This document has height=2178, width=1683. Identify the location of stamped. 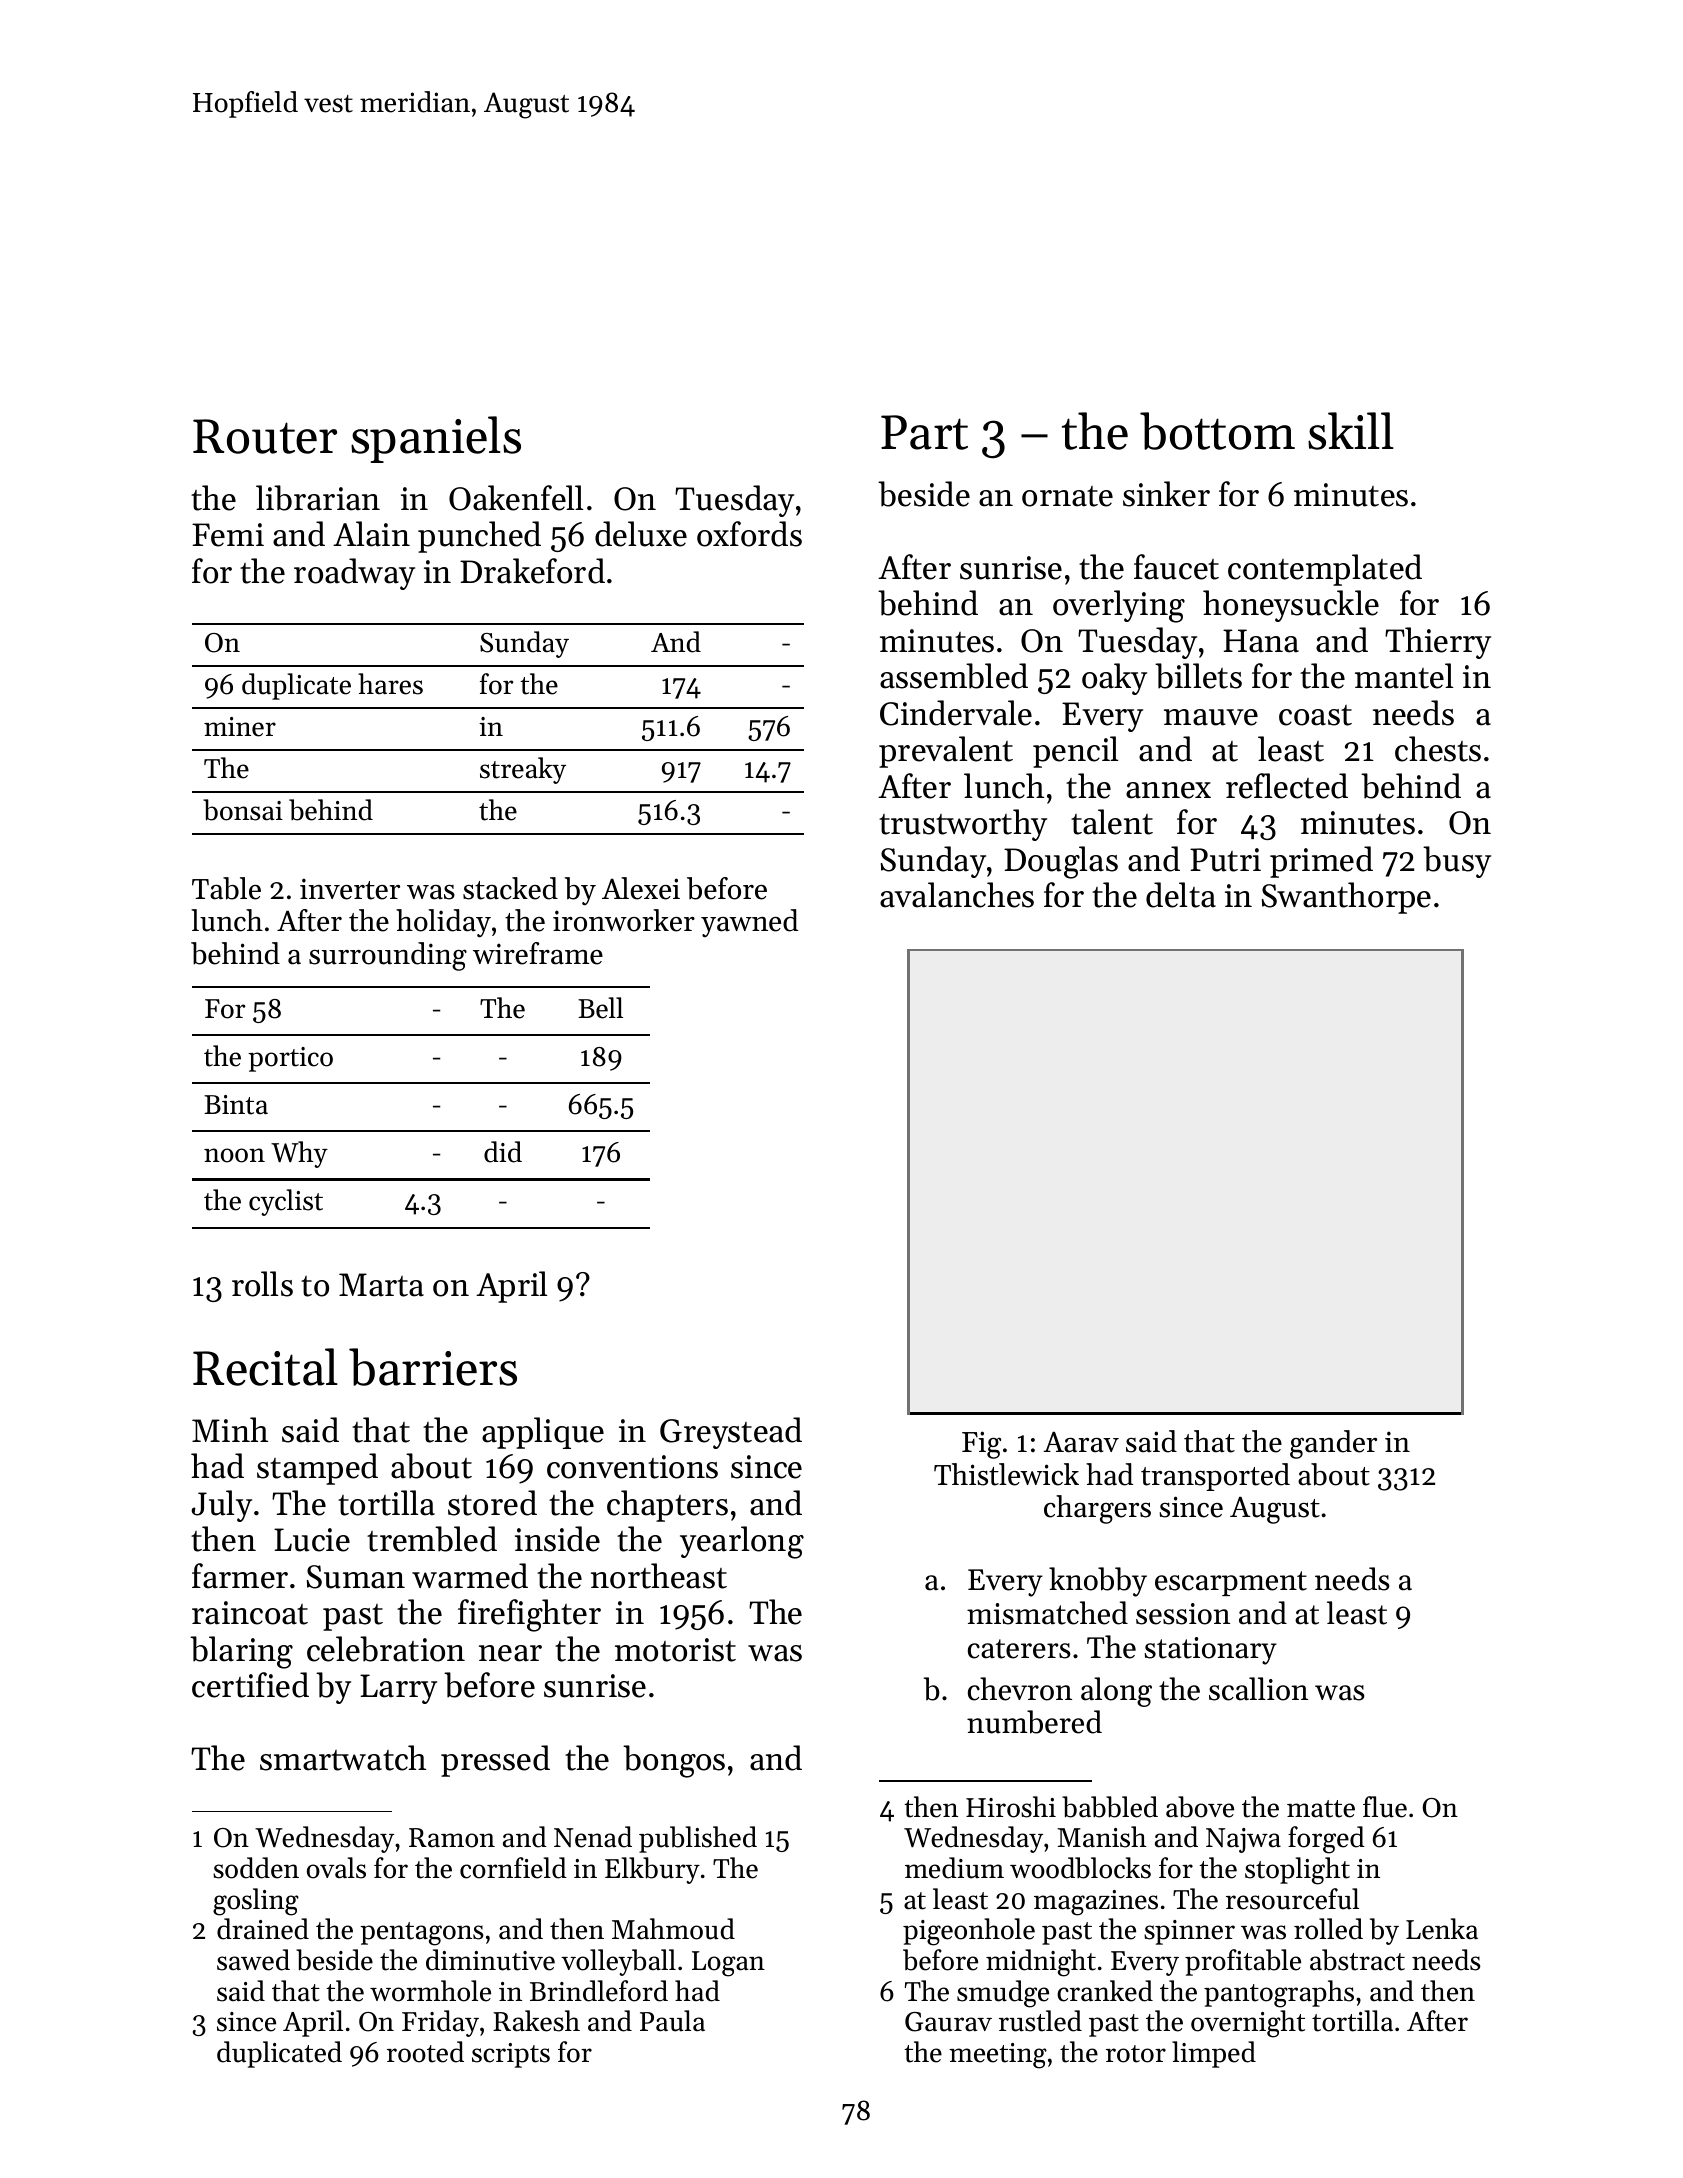
(317, 1469).
